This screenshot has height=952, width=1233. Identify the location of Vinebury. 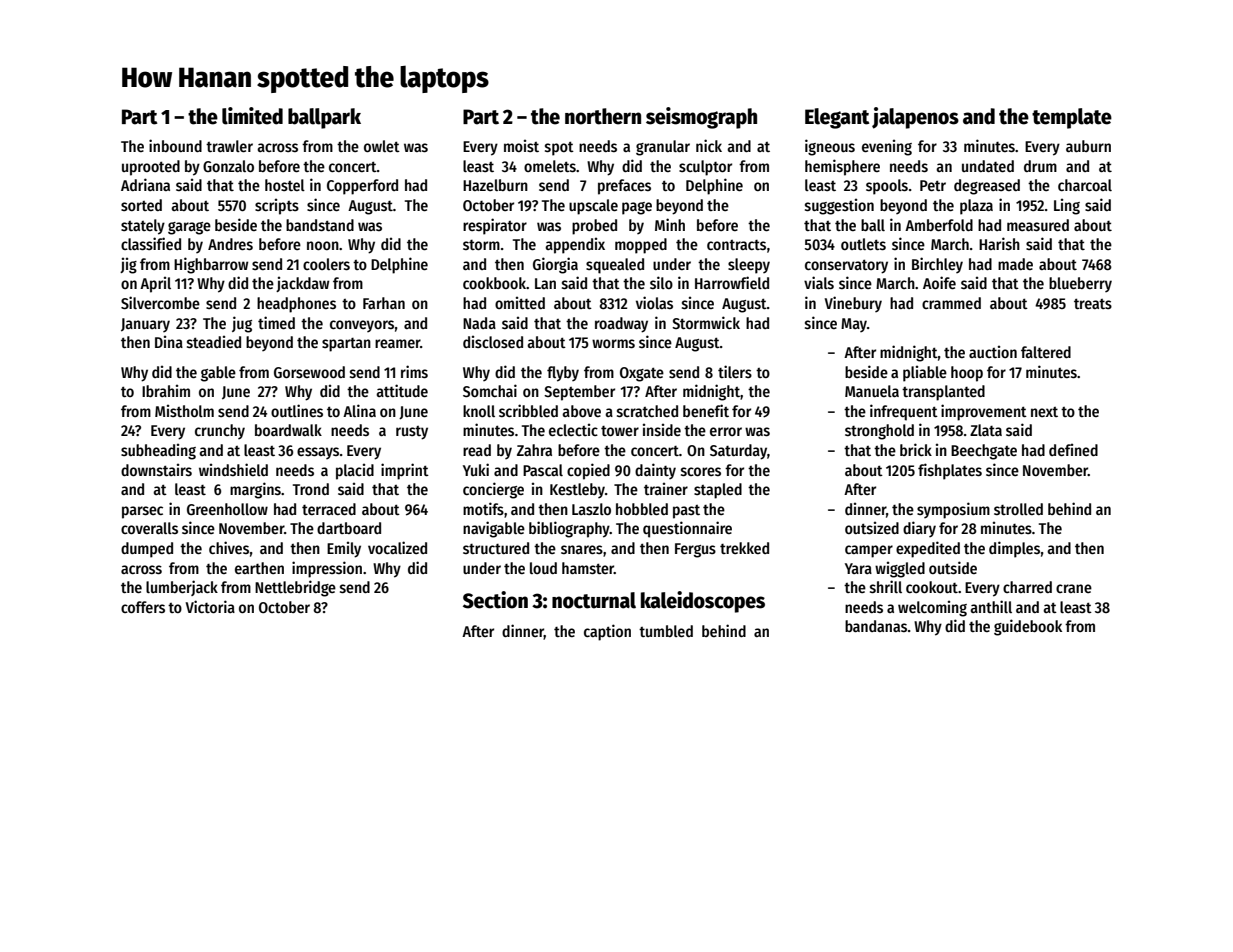
(853, 304).
